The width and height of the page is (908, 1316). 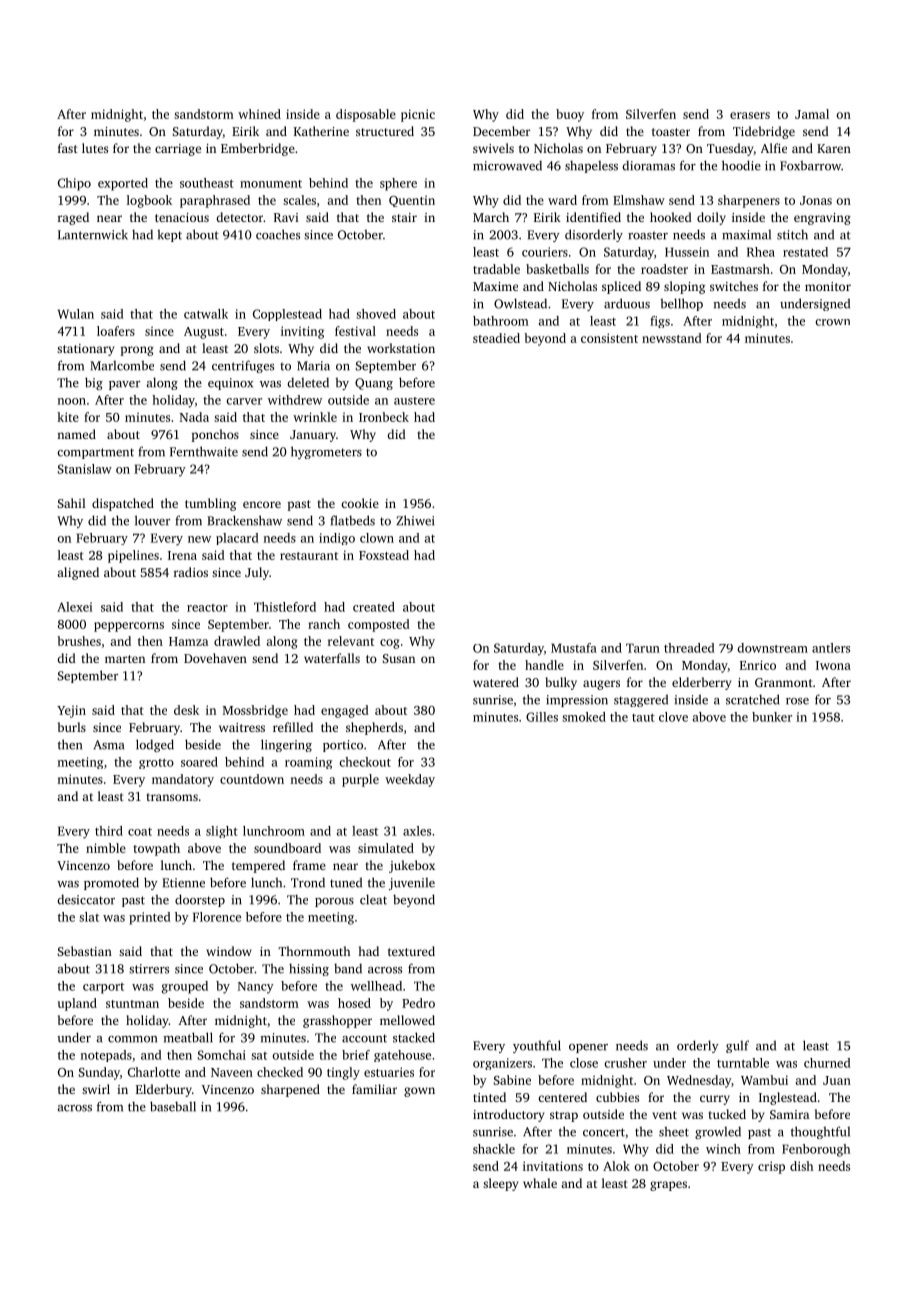 I want to click on logbook, so click(x=149, y=201).
